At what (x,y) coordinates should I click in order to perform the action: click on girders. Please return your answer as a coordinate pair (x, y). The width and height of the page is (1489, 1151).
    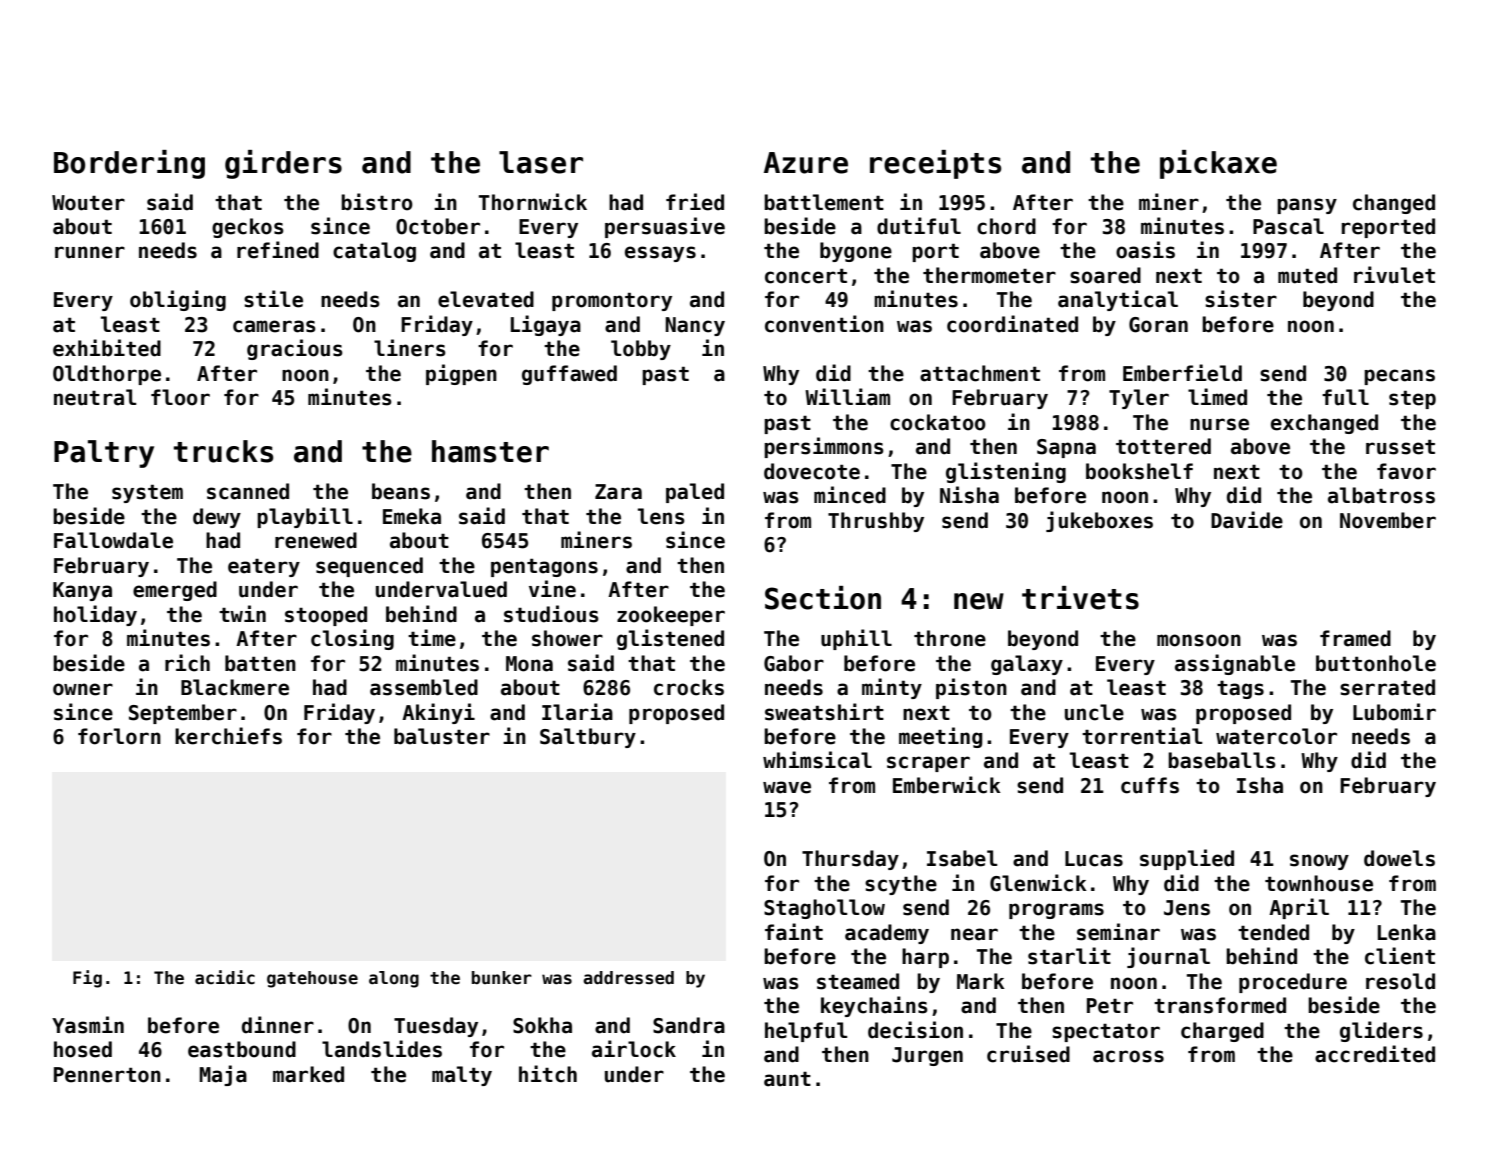
    Looking at the image, I should click on (283, 164).
